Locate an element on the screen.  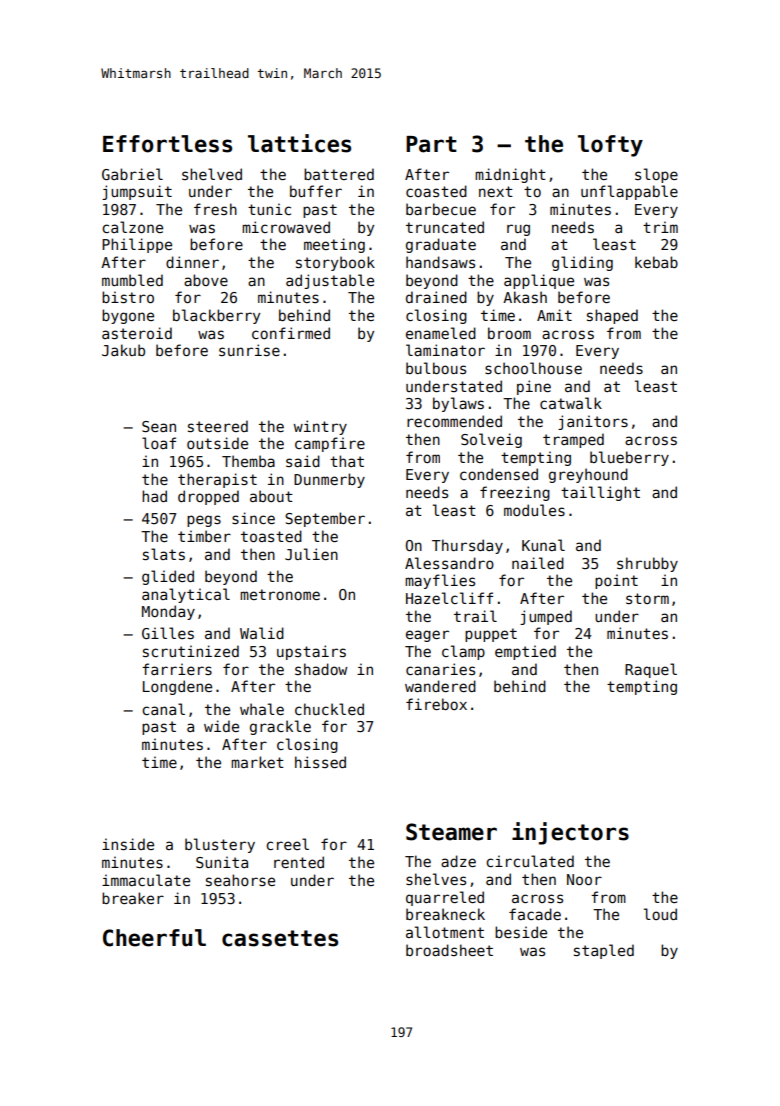
kebab is located at coordinates (656, 262).
